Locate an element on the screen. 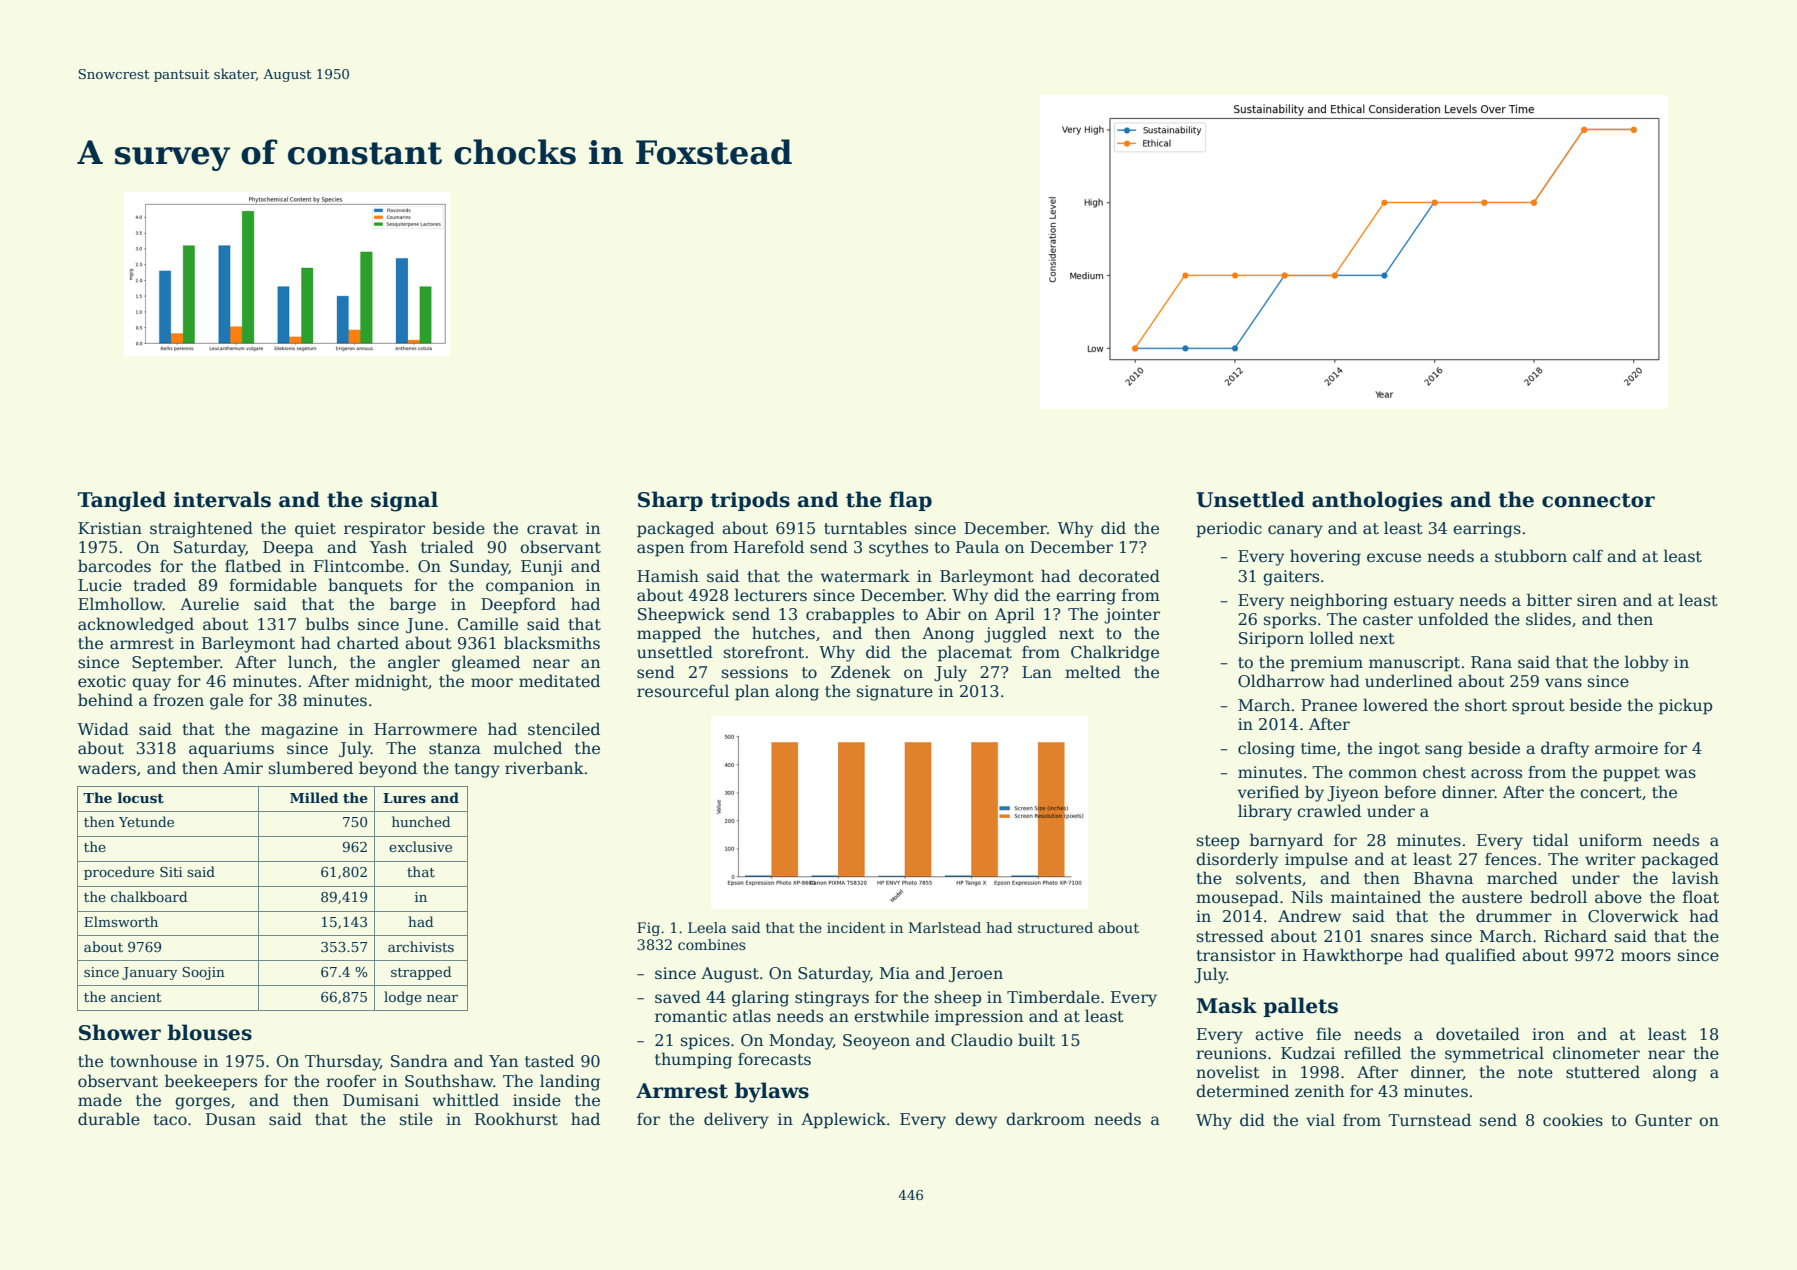  Elmsworth is located at coordinates (121, 921).
